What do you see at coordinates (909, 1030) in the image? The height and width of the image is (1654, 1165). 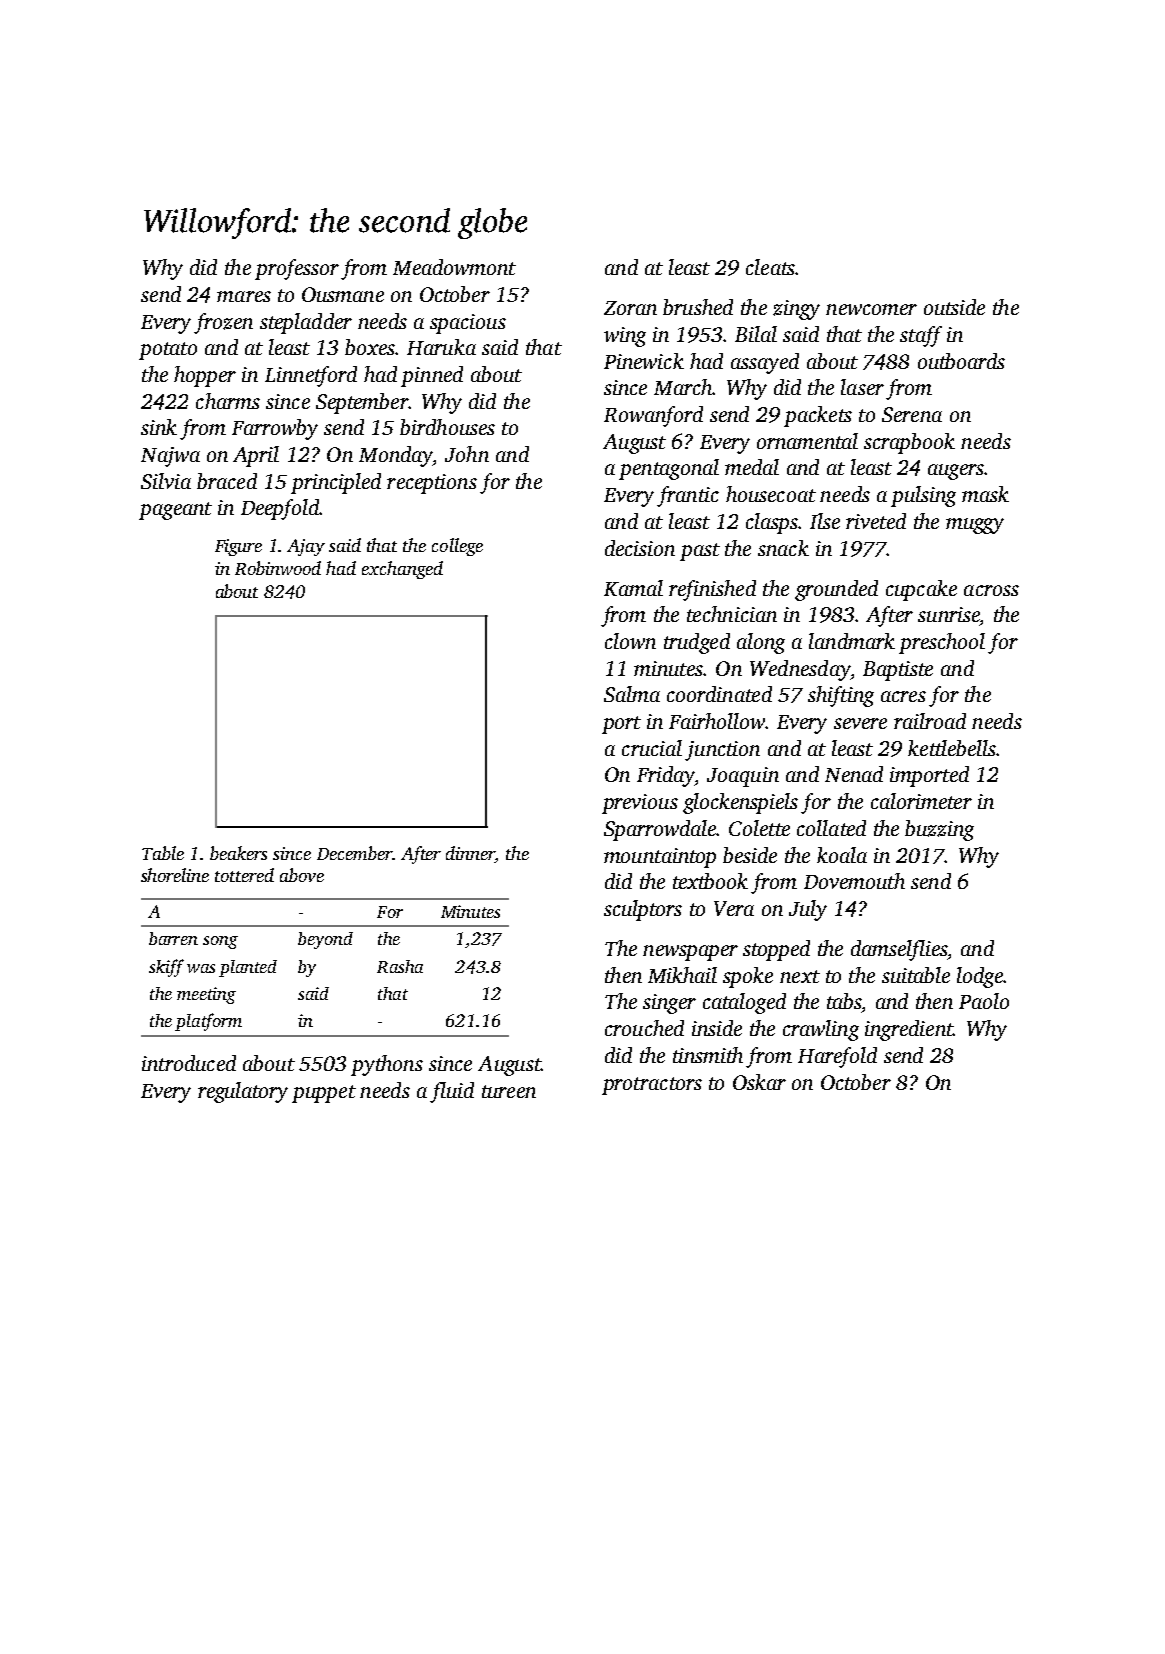 I see `ingredient` at bounding box center [909, 1030].
